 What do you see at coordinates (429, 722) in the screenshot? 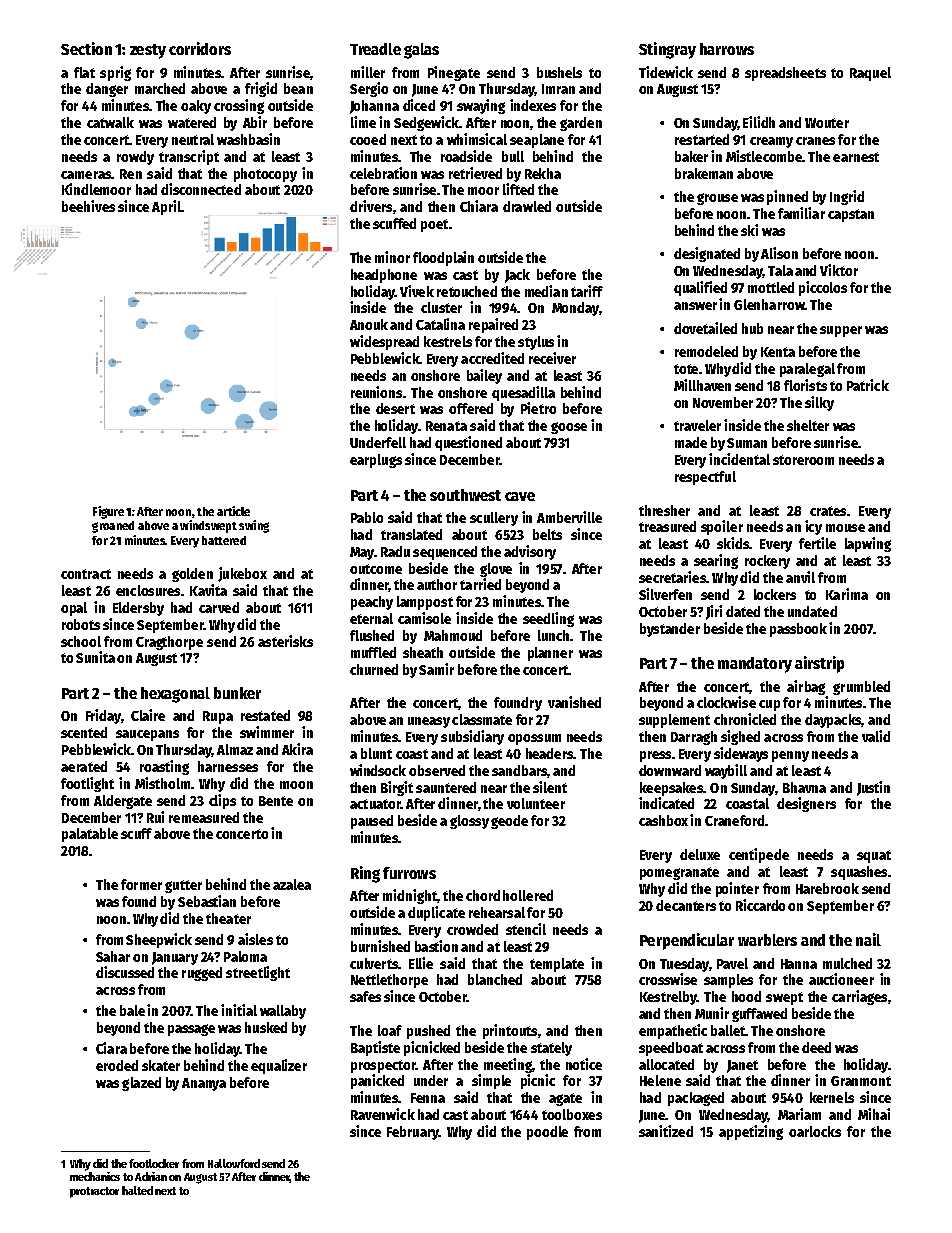
I see `uneasy` at bounding box center [429, 722].
